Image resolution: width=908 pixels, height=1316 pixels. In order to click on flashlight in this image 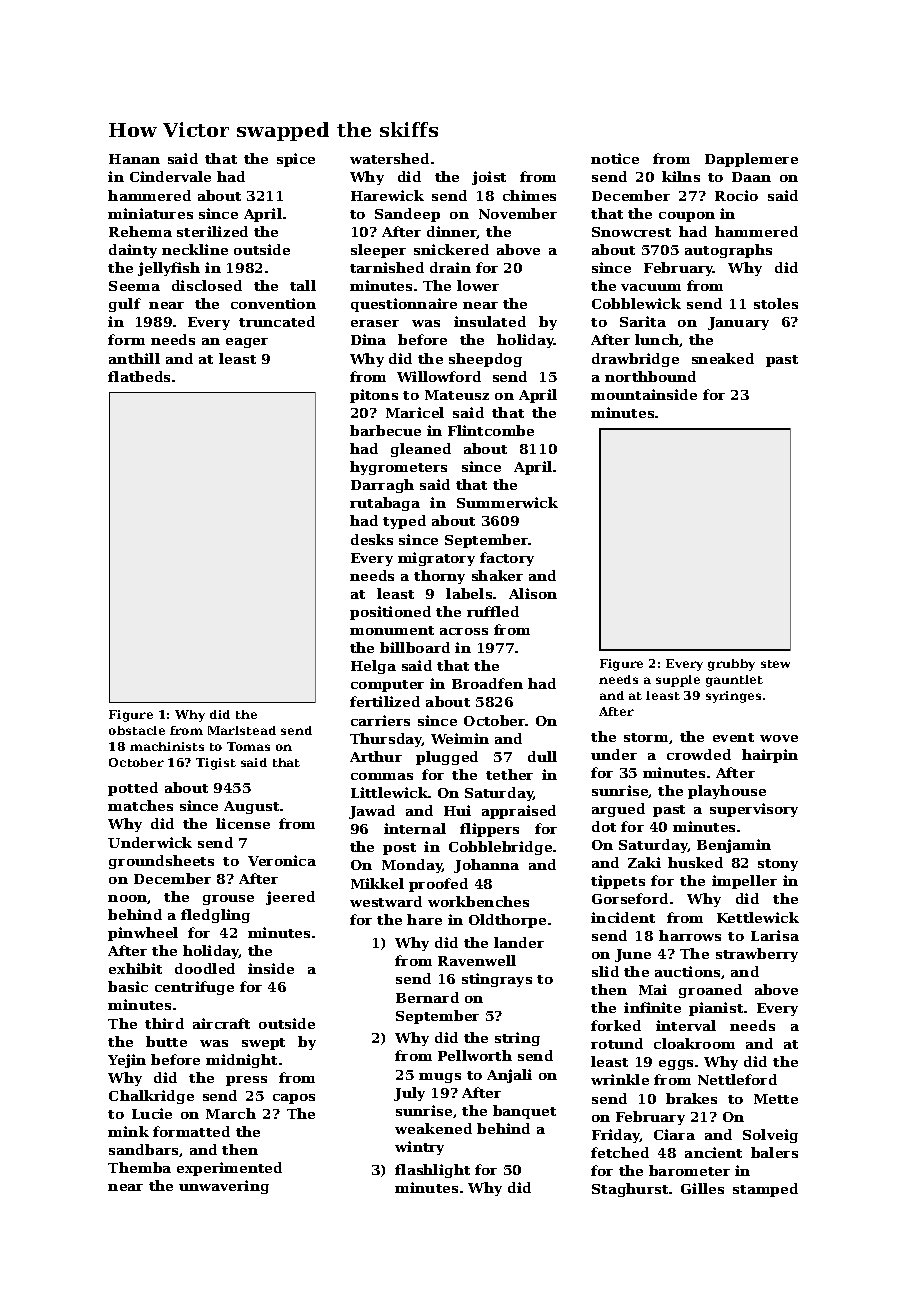, I will do `click(432, 1171)`.
